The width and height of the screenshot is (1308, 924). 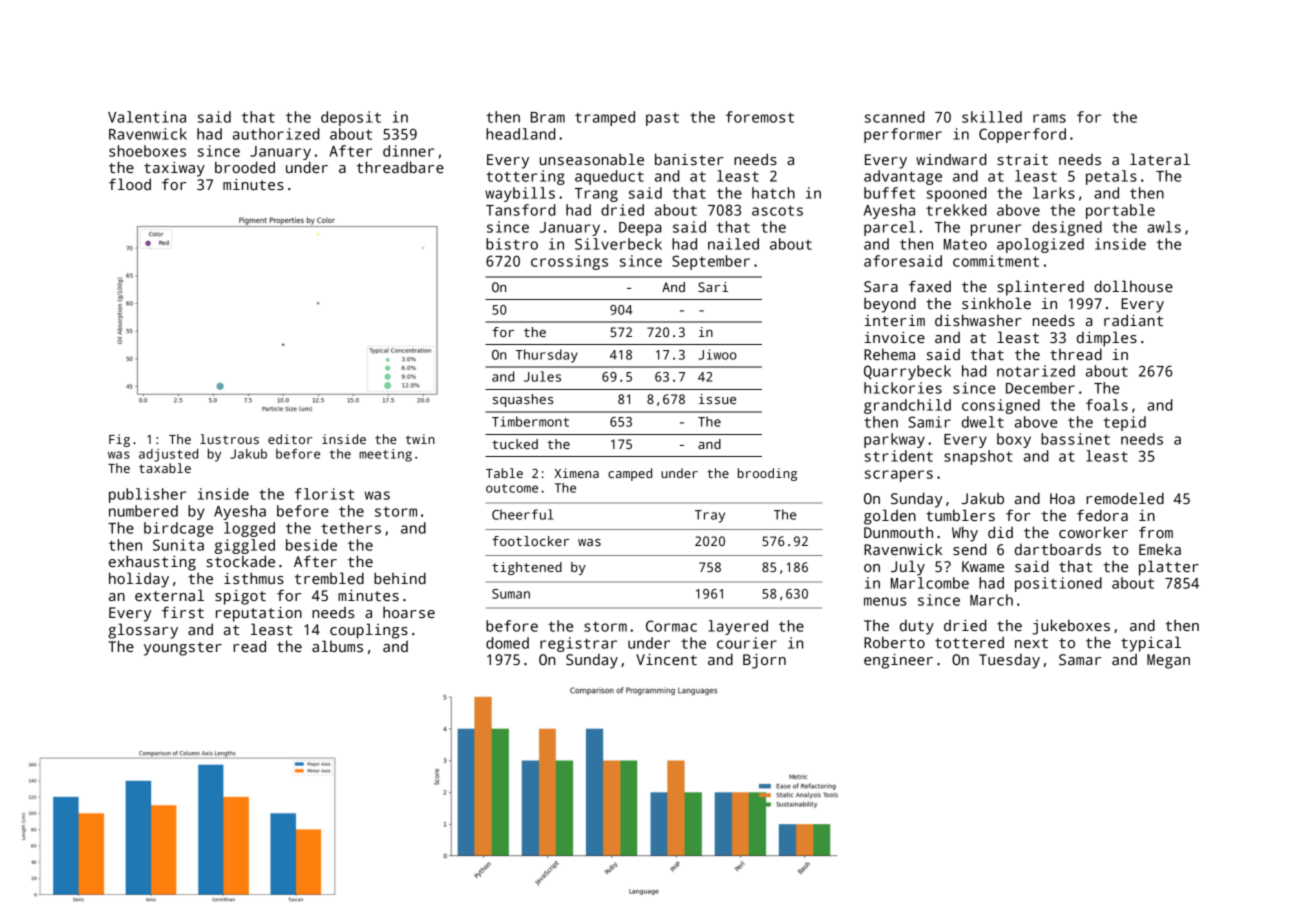 I want to click on past, so click(x=662, y=119).
